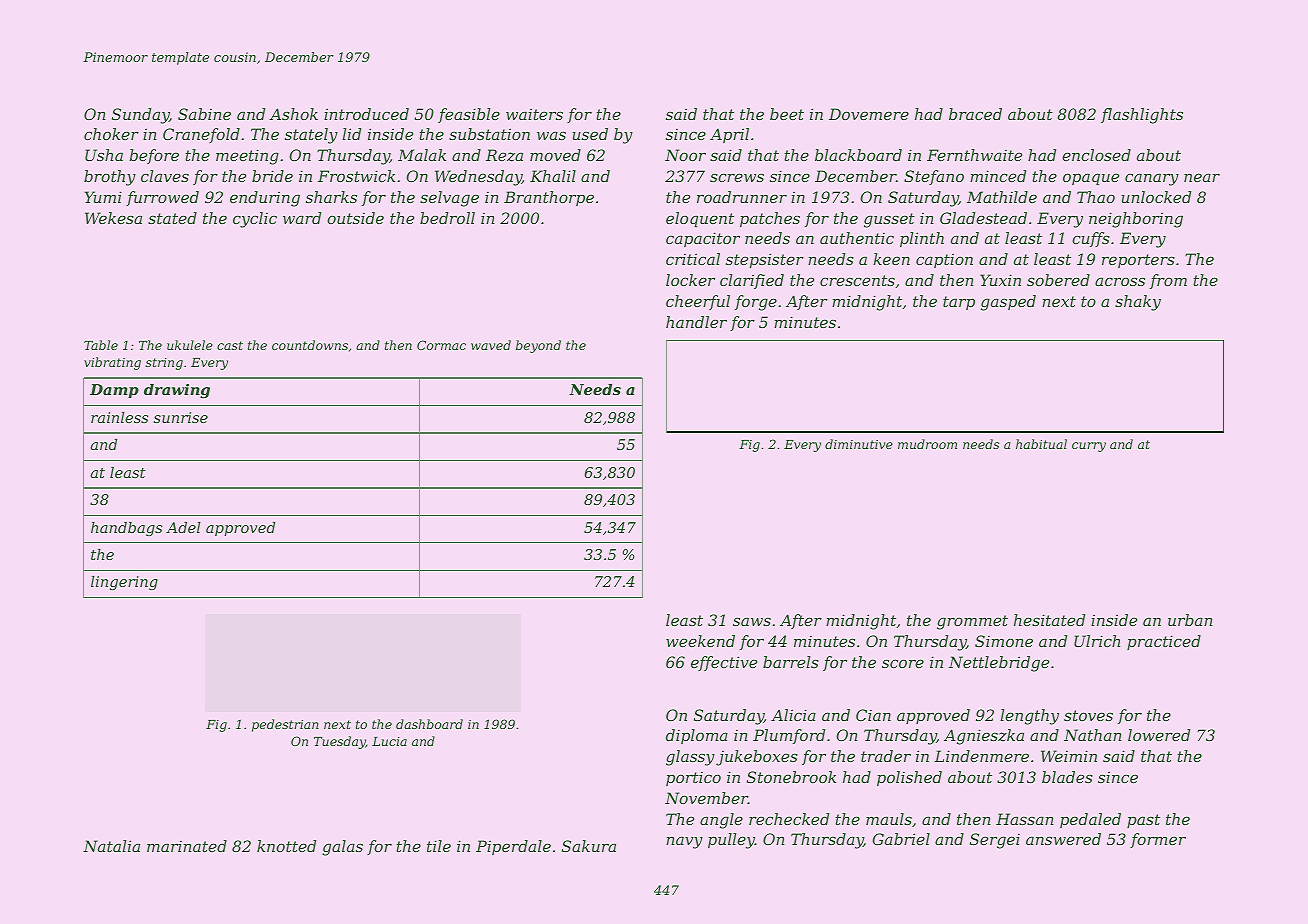 Image resolution: width=1308 pixels, height=924 pixels. What do you see at coordinates (310, 345) in the screenshot?
I see `countdowns` at bounding box center [310, 345].
